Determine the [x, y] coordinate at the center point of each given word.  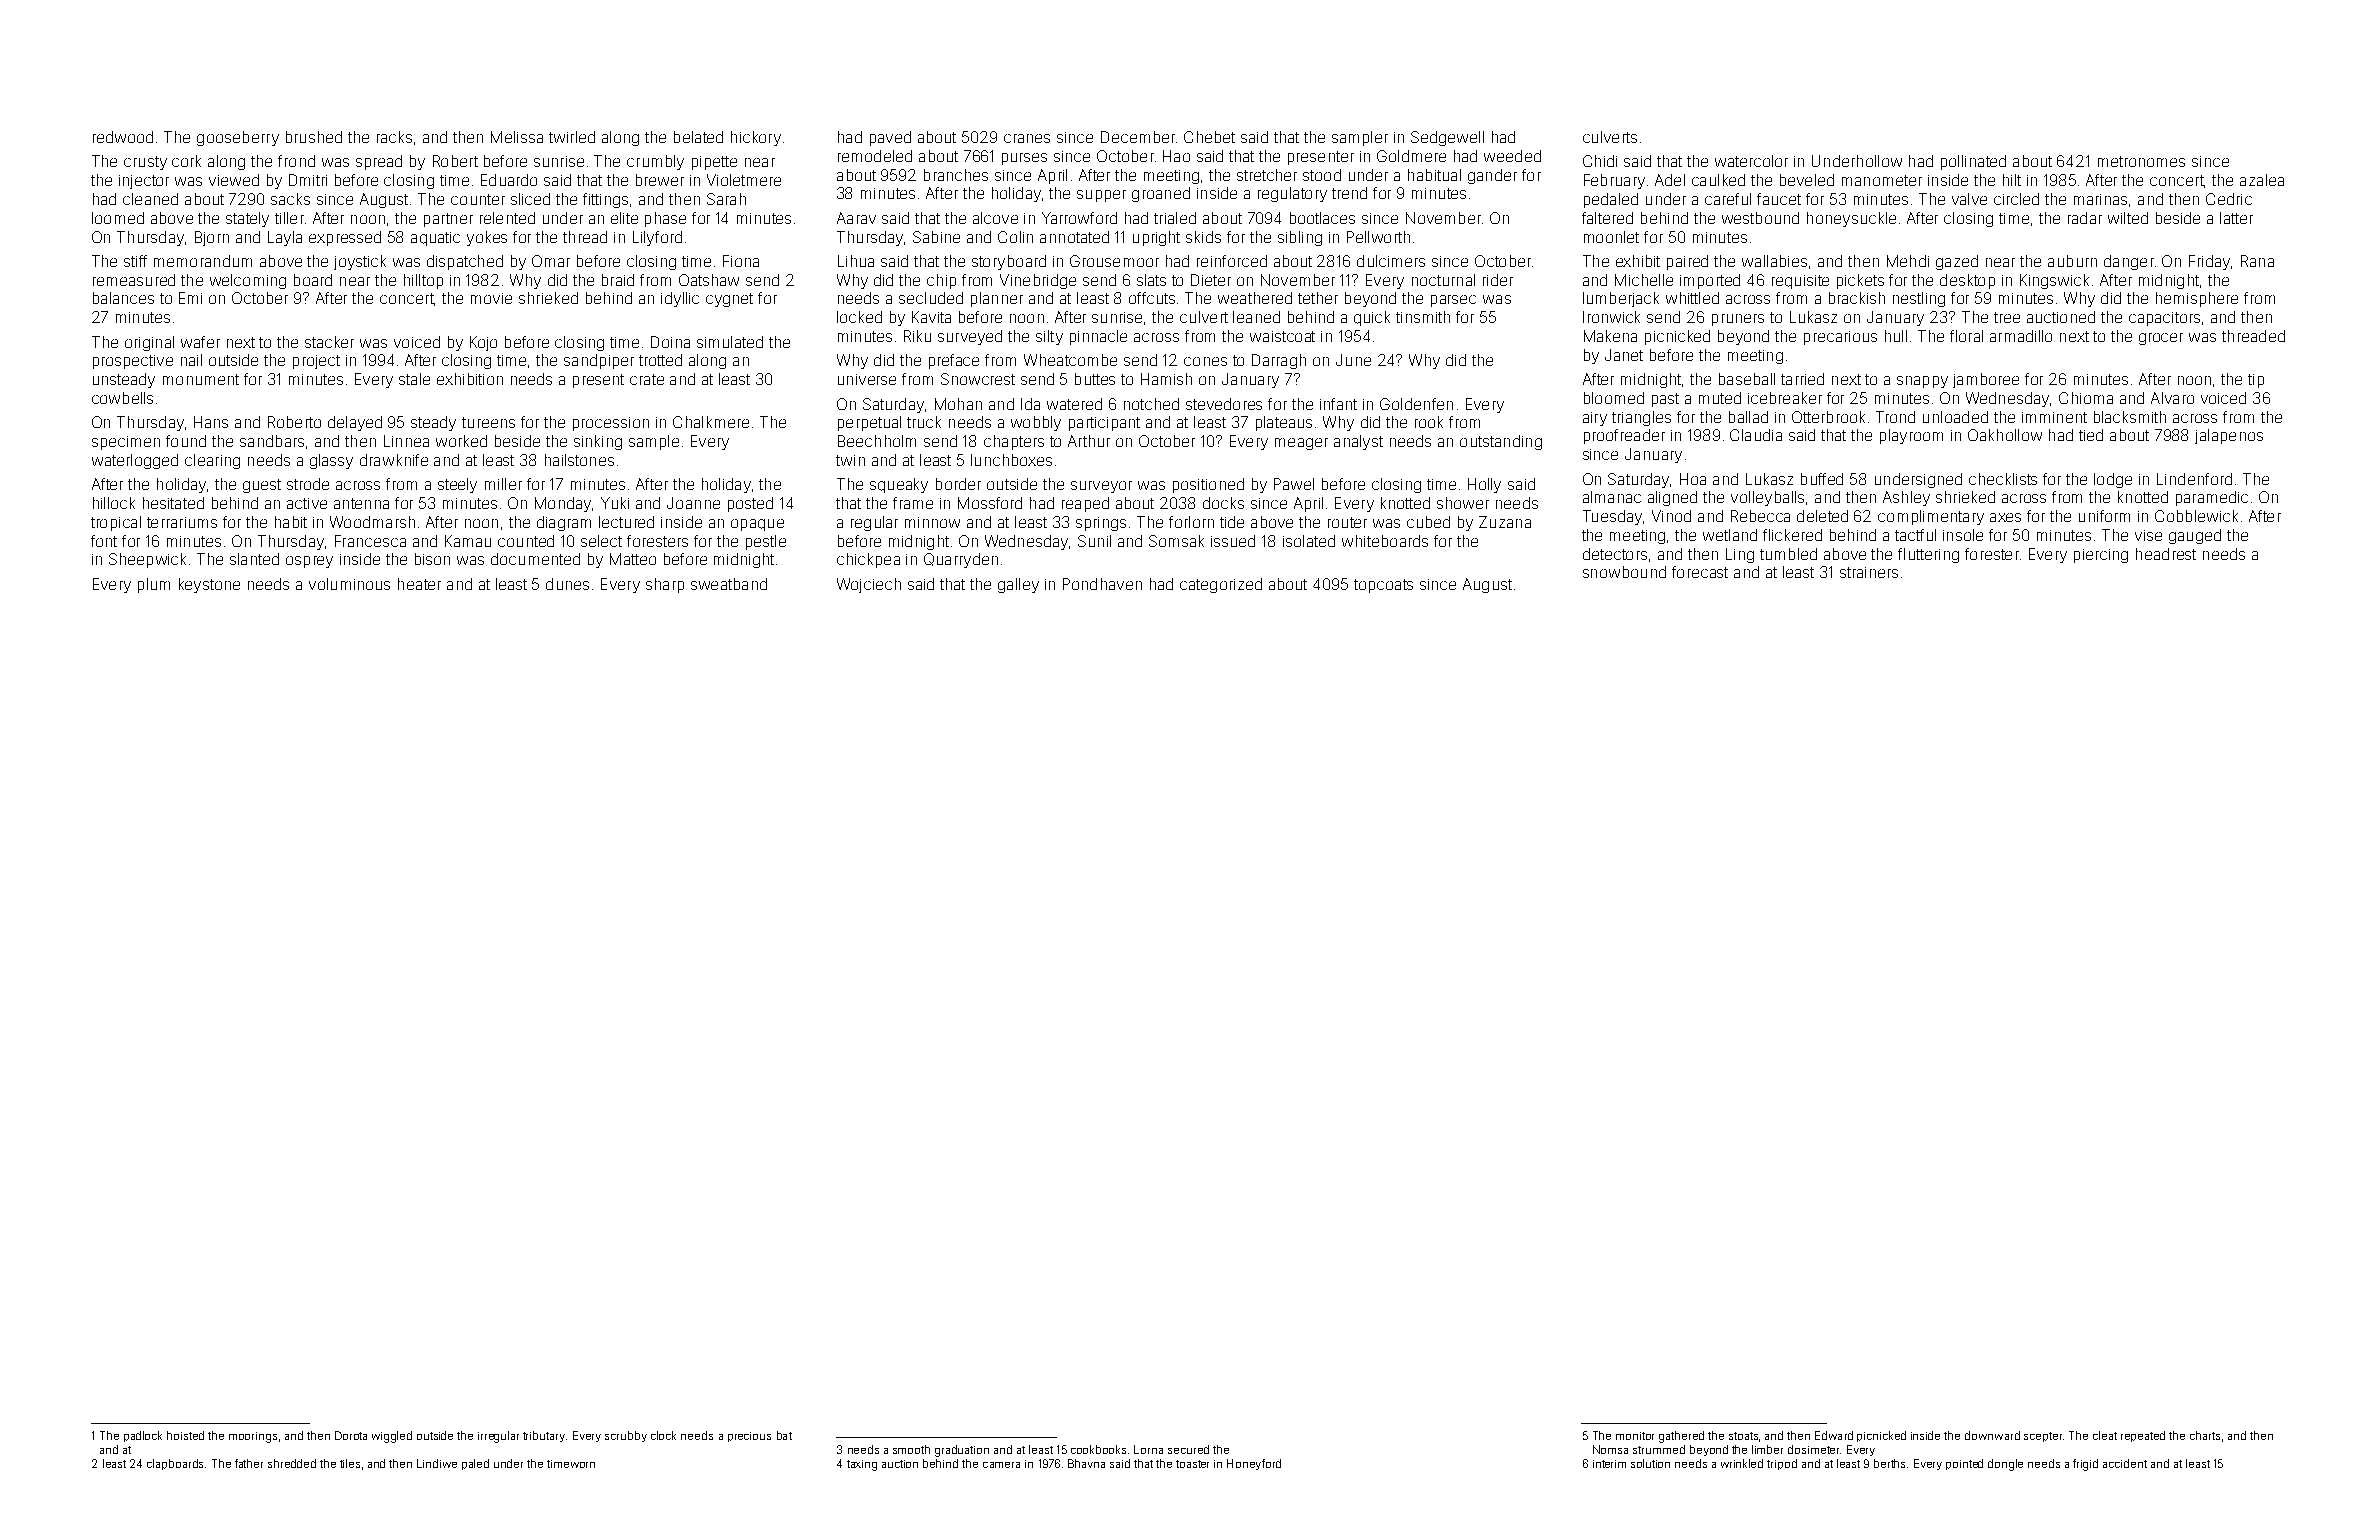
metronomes [2141, 161]
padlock [143, 1436]
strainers [1869, 572]
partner [448, 220]
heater [419, 584]
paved [890, 138]
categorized [1221, 585]
